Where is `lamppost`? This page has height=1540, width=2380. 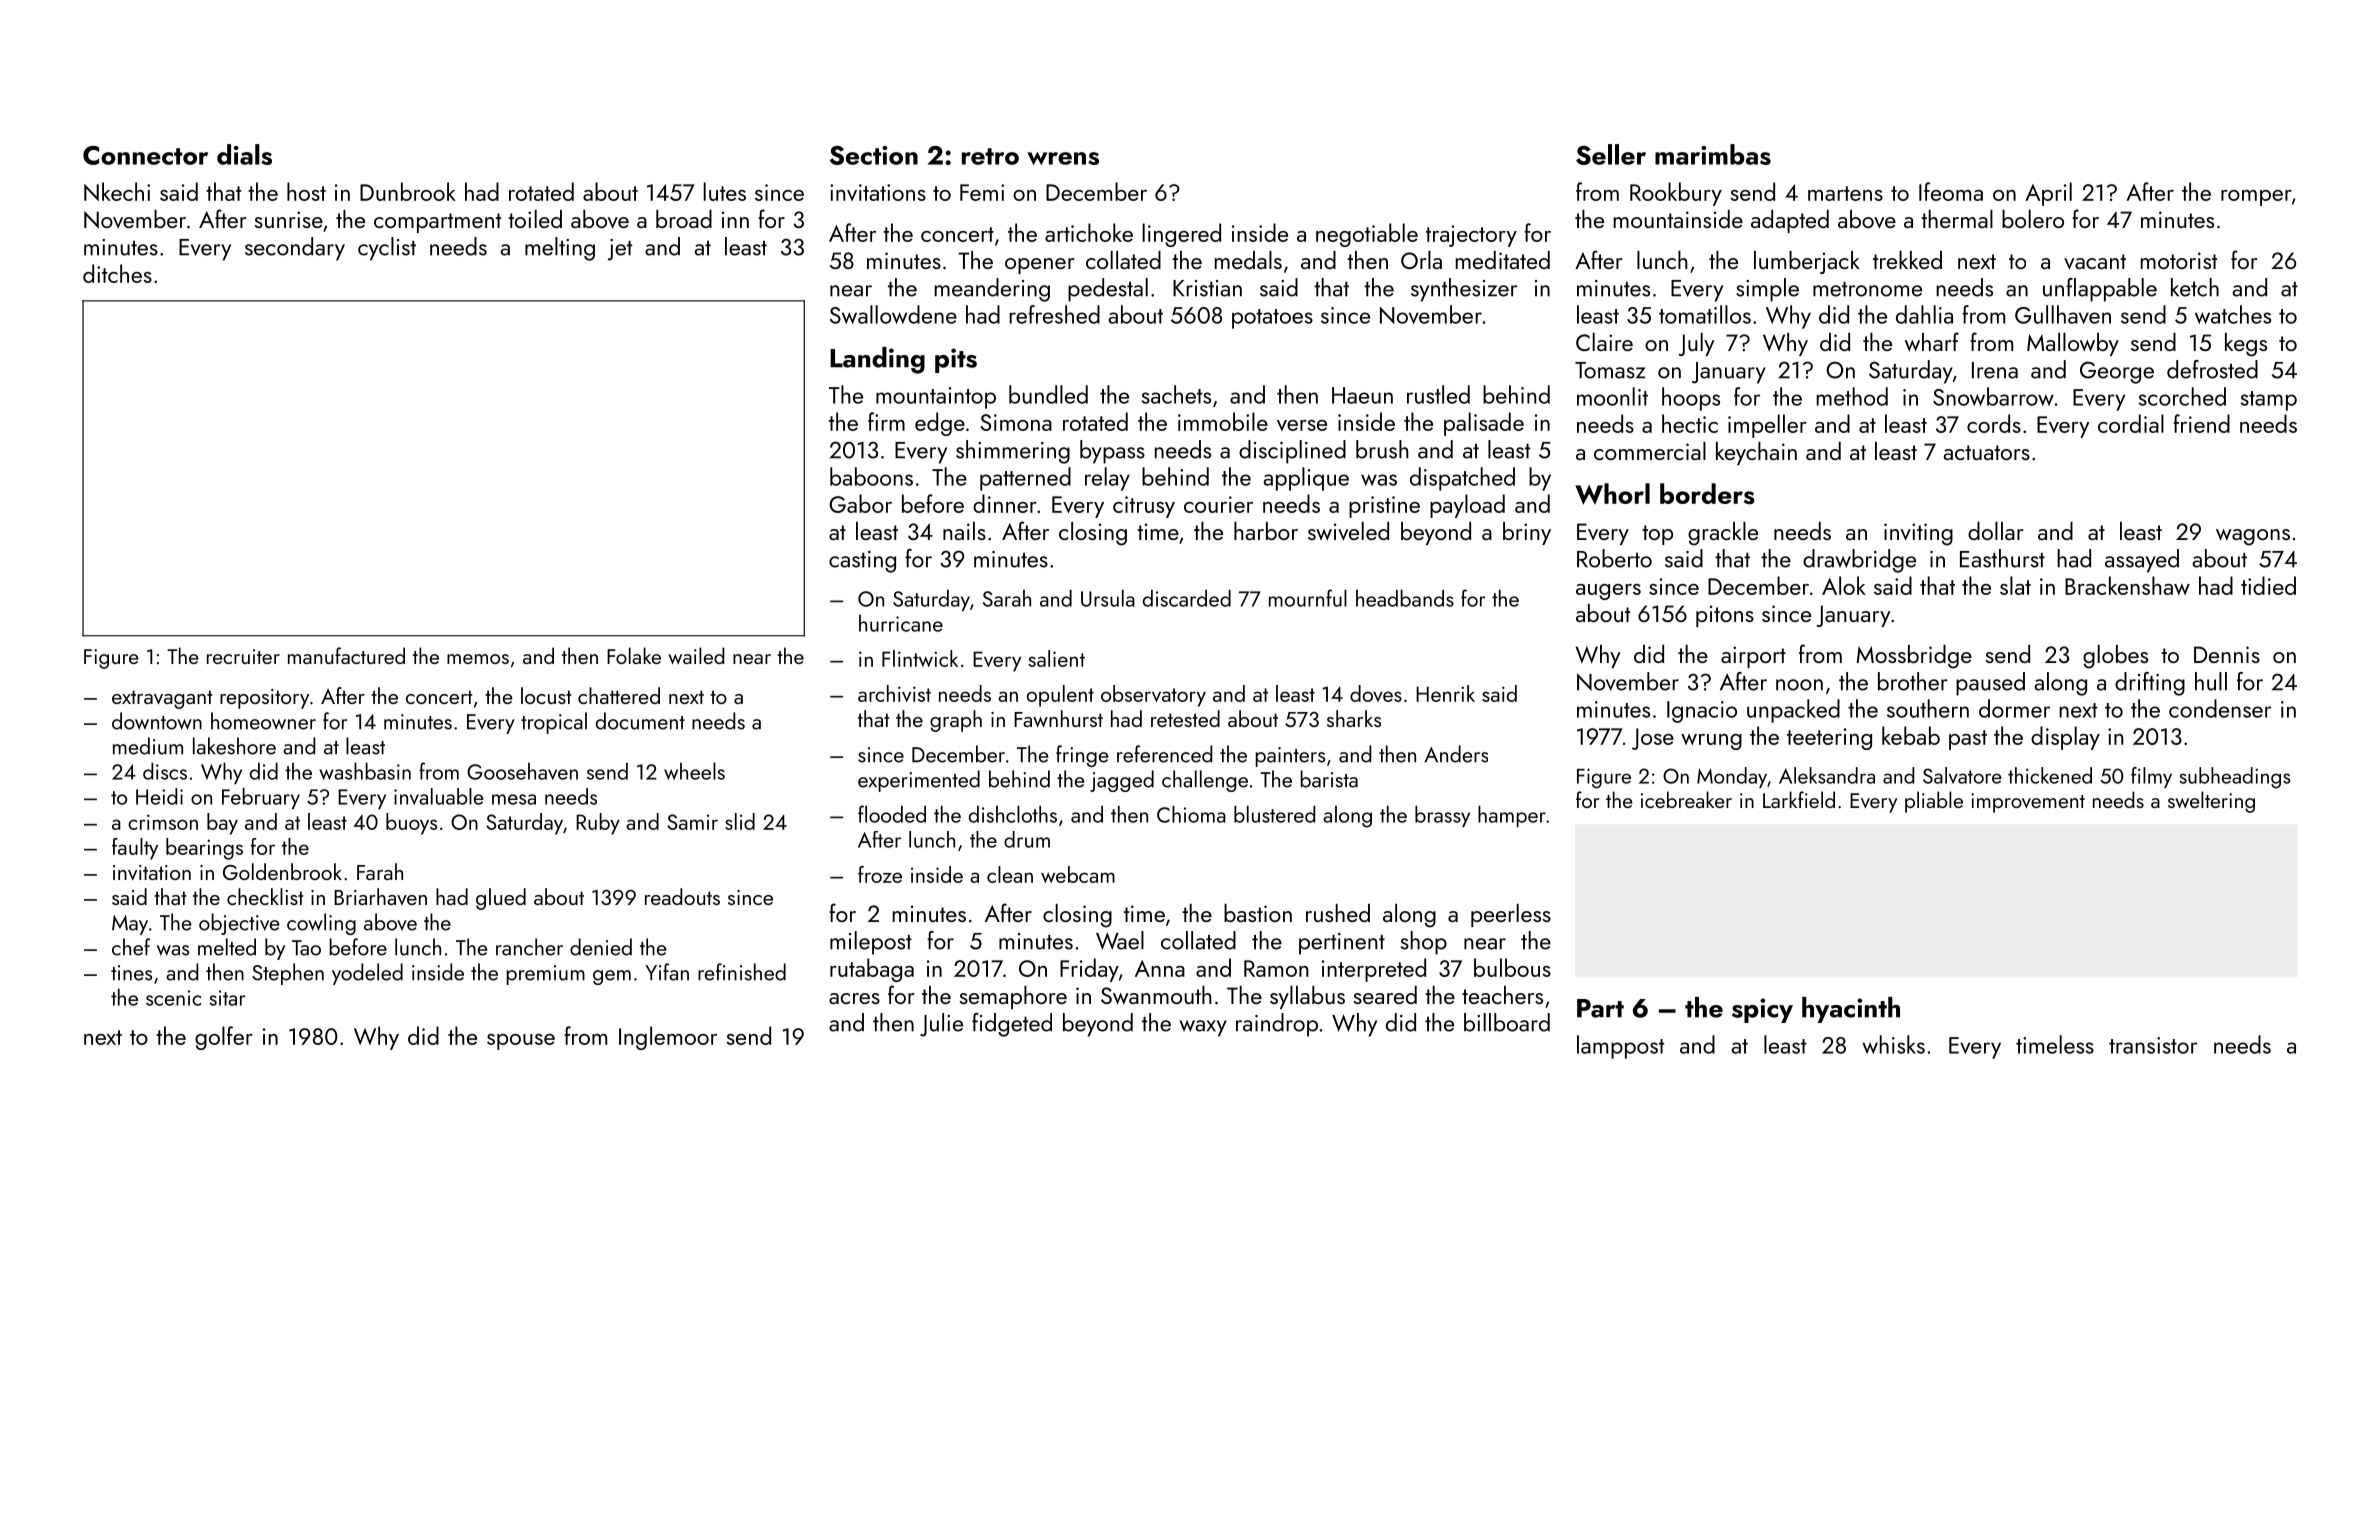 lamppost is located at coordinates (1620, 1047).
